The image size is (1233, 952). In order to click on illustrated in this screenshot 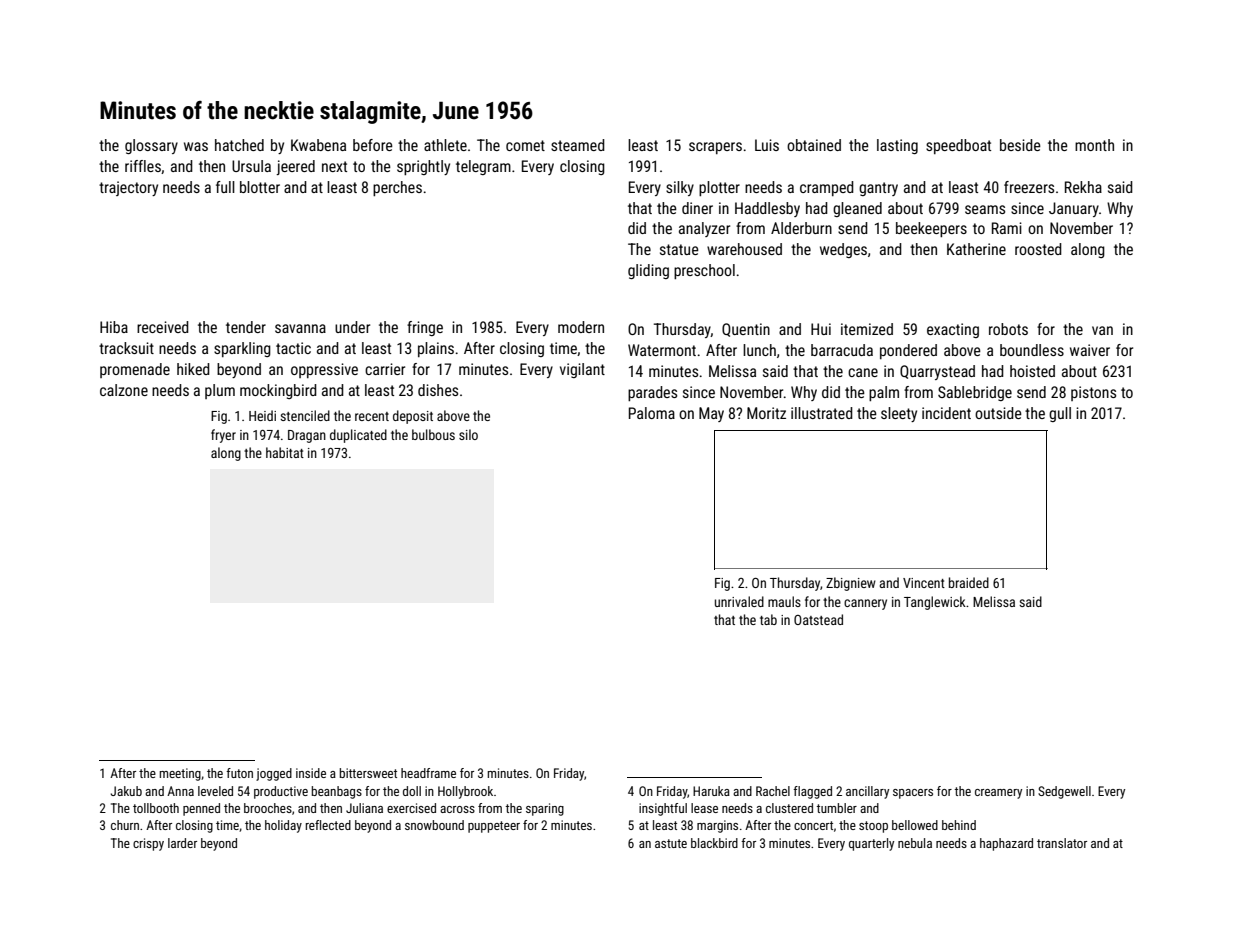, I will do `click(822, 413)`.
